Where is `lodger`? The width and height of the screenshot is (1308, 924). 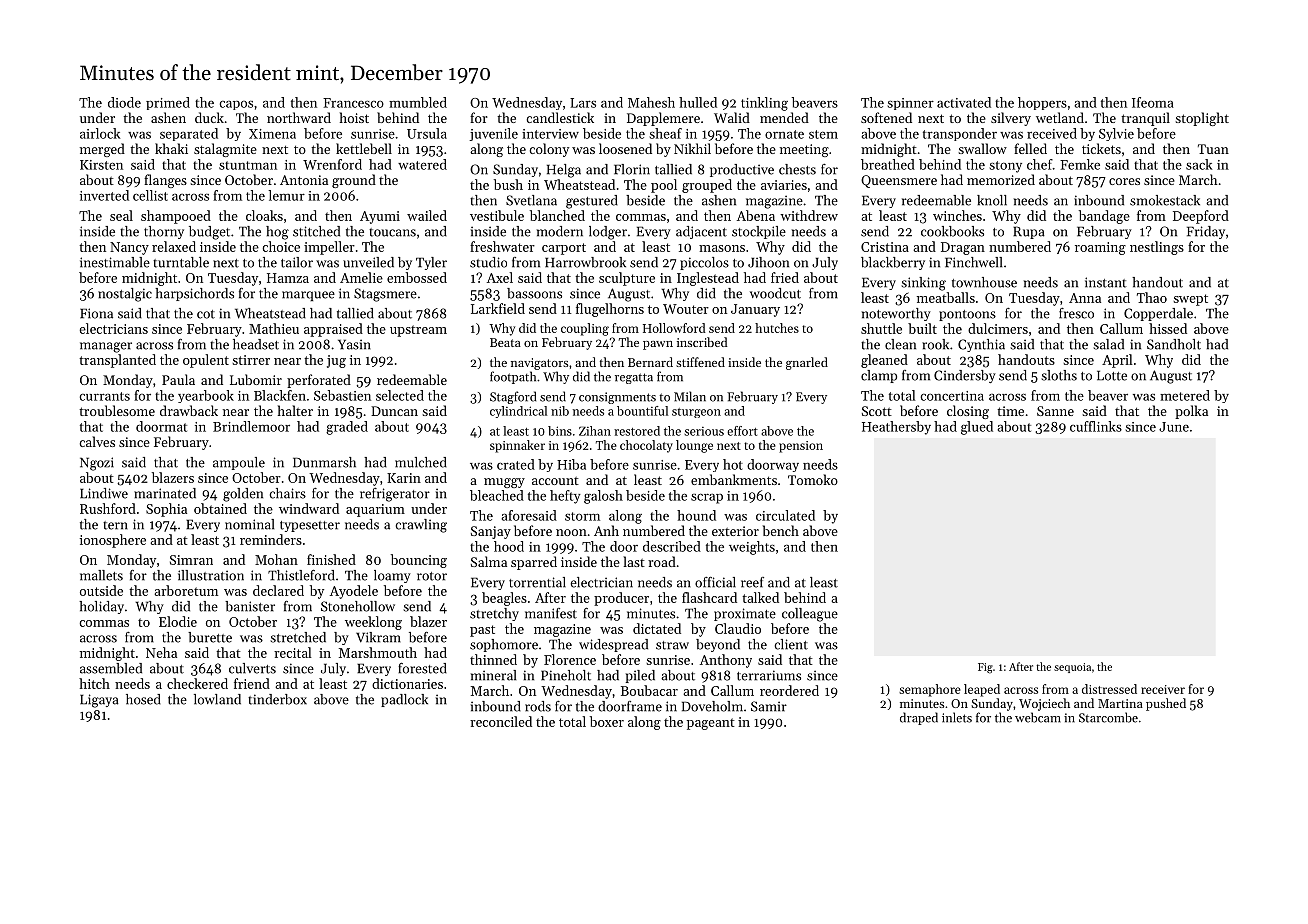
lodger is located at coordinates (608, 233).
